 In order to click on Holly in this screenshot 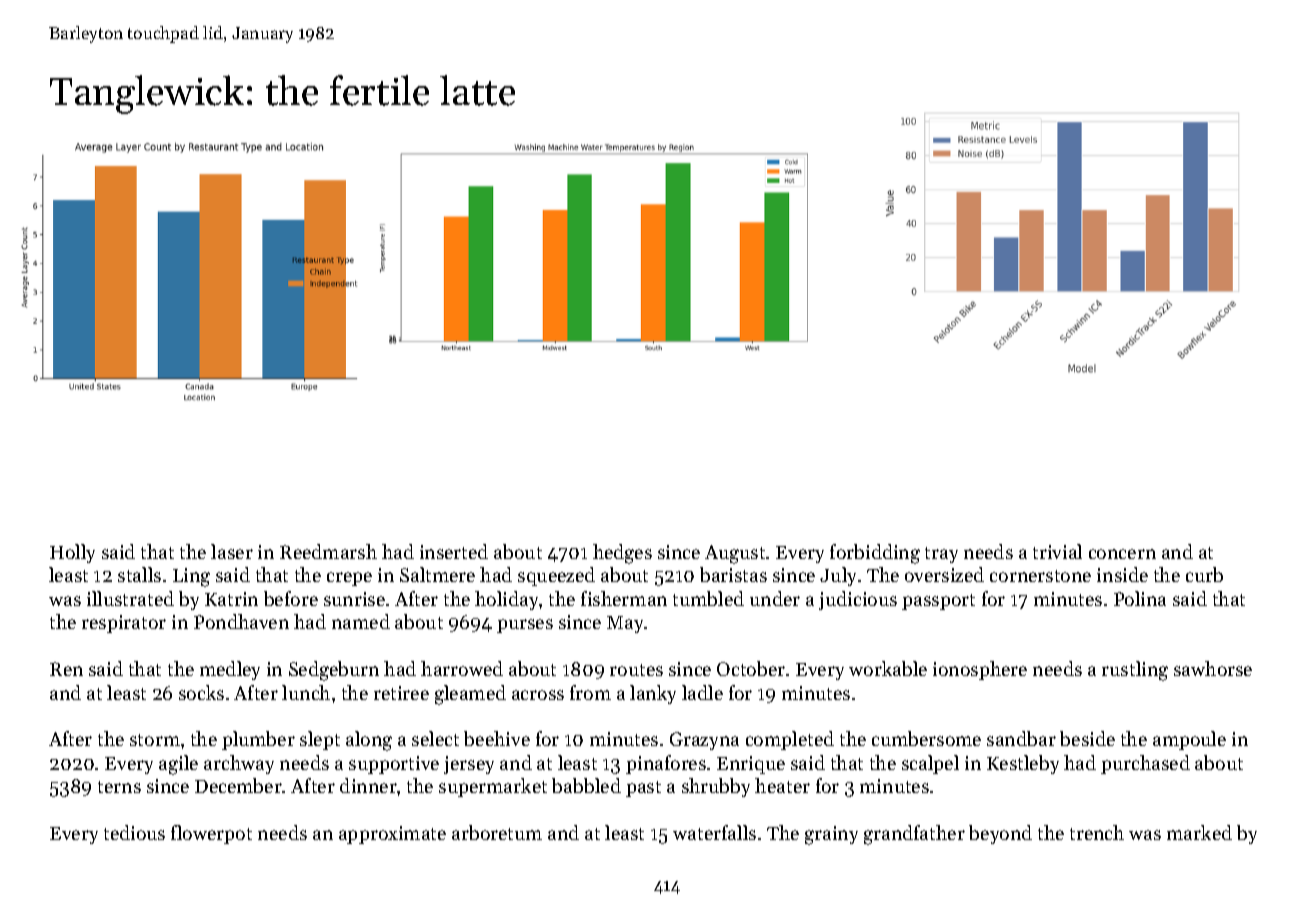, I will do `click(72, 553)`.
